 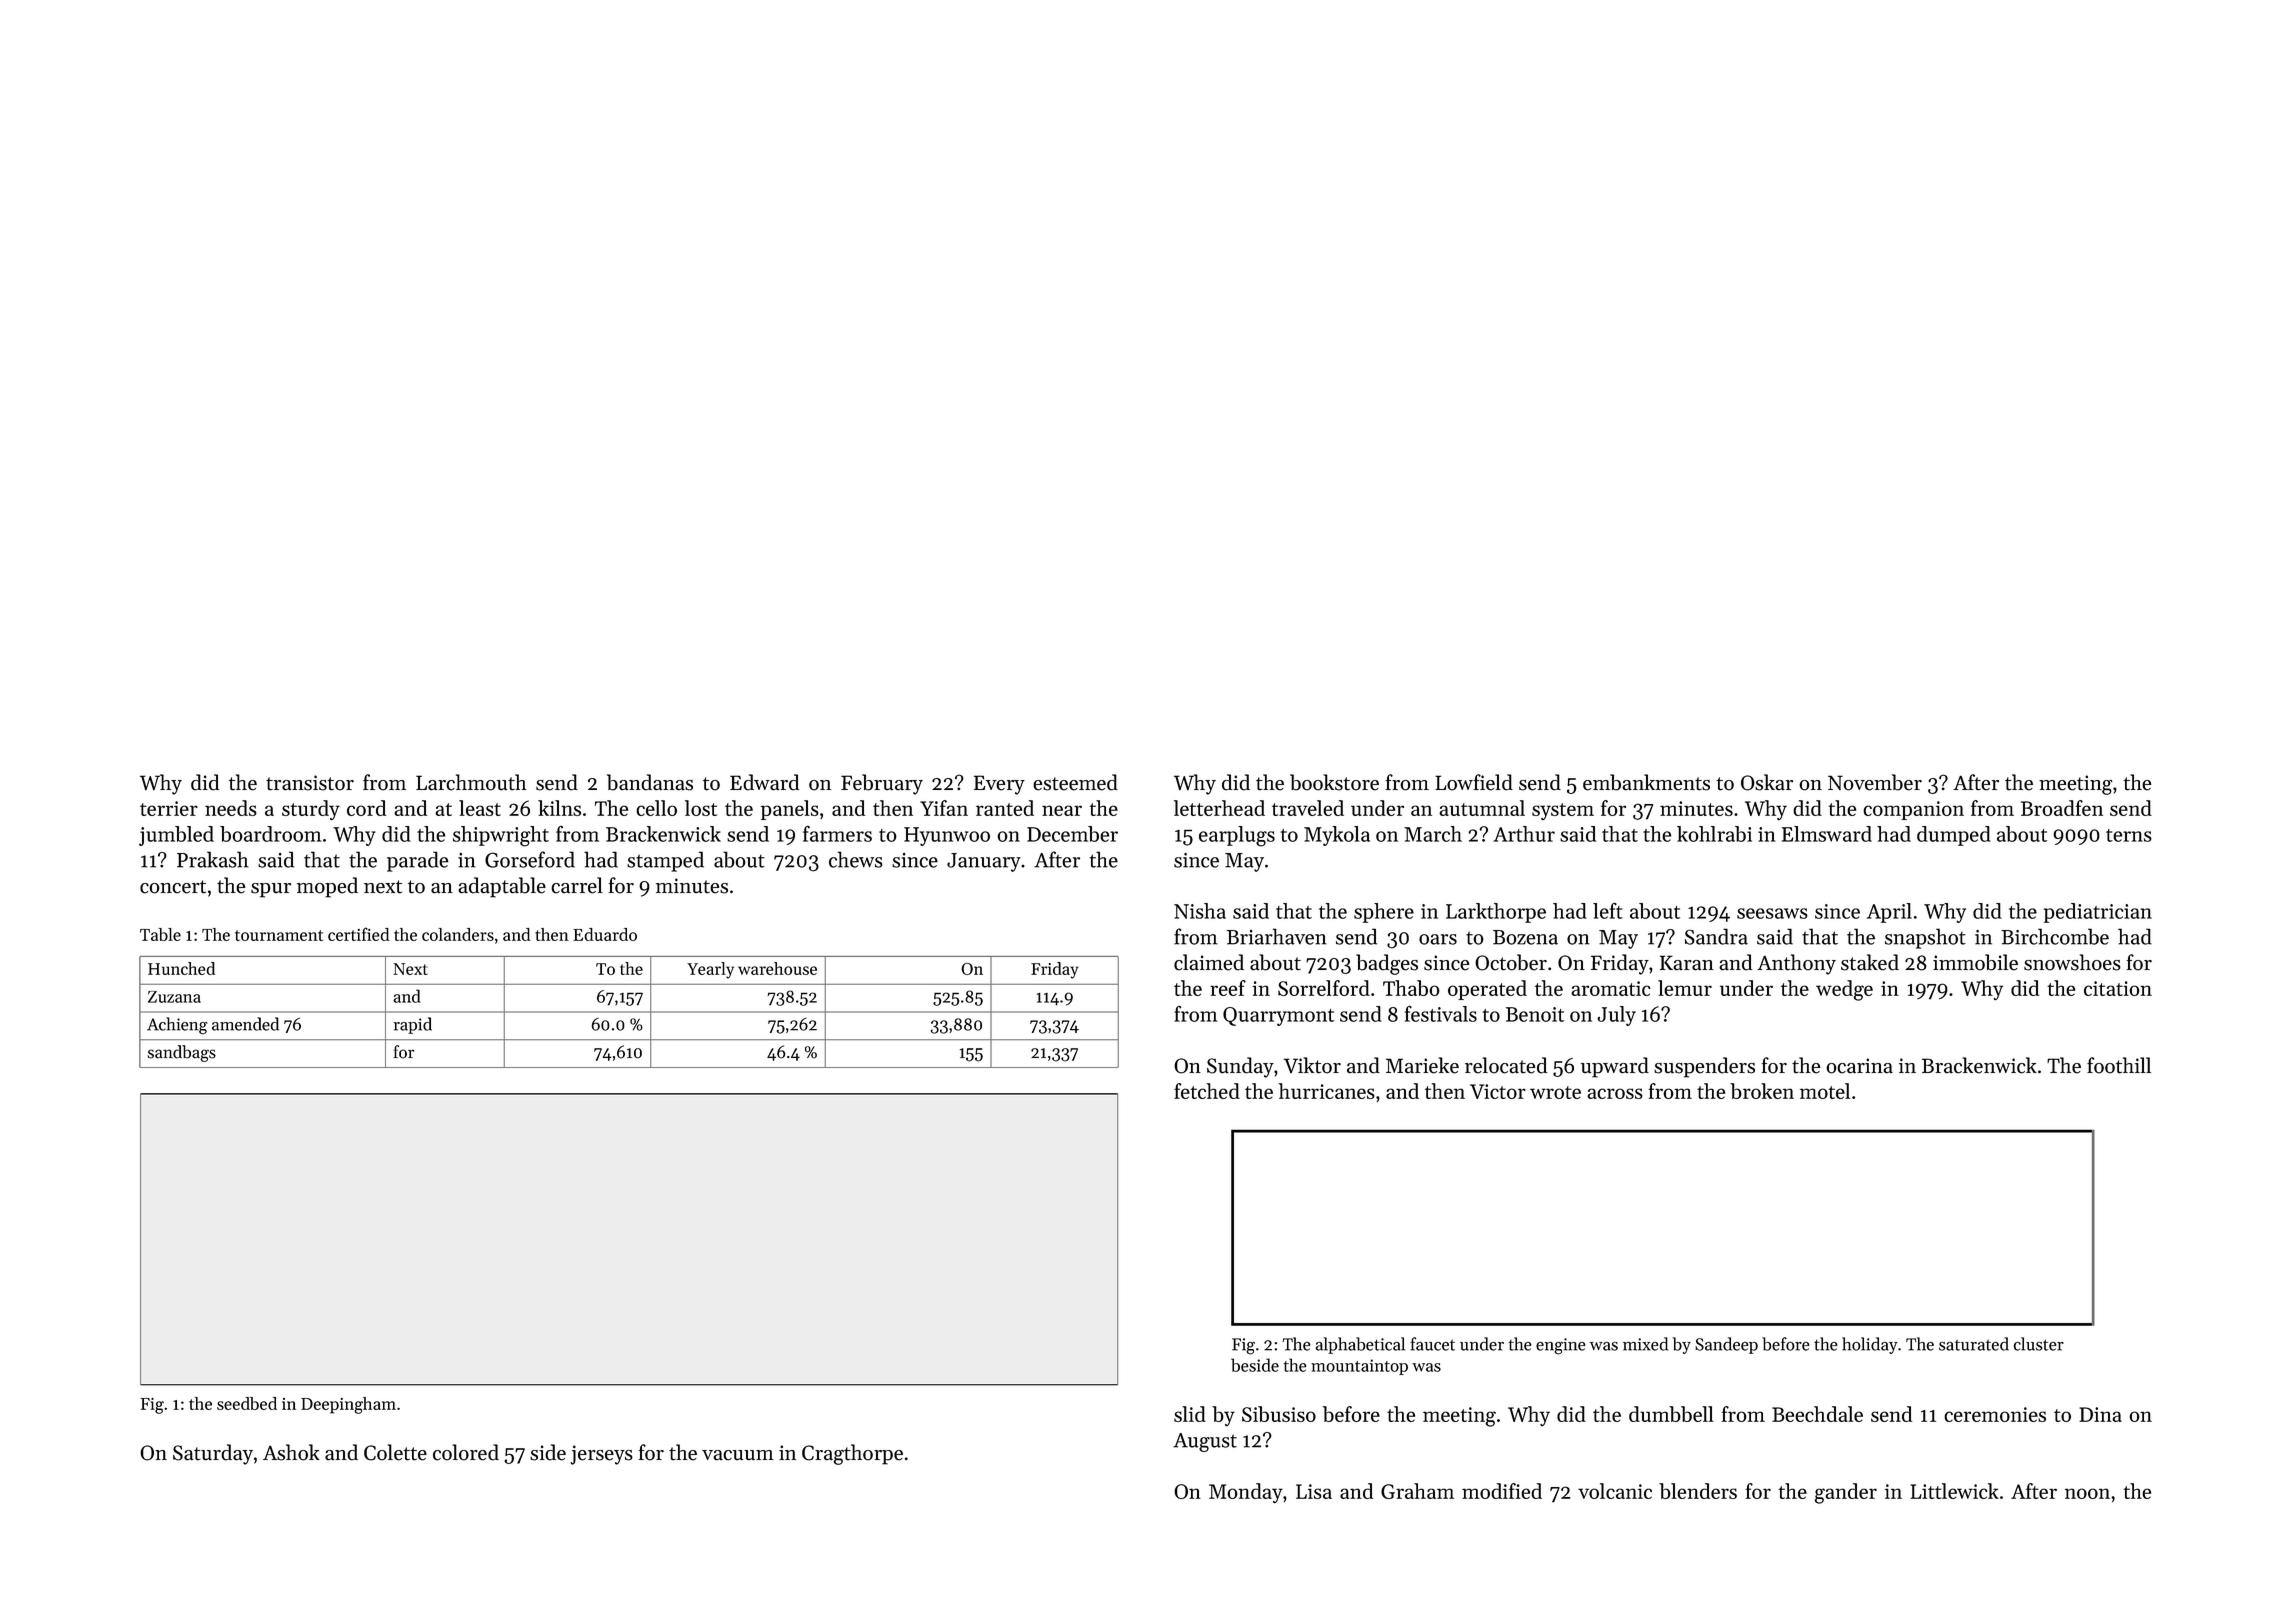 I want to click on alphabetical, so click(x=1360, y=1345).
